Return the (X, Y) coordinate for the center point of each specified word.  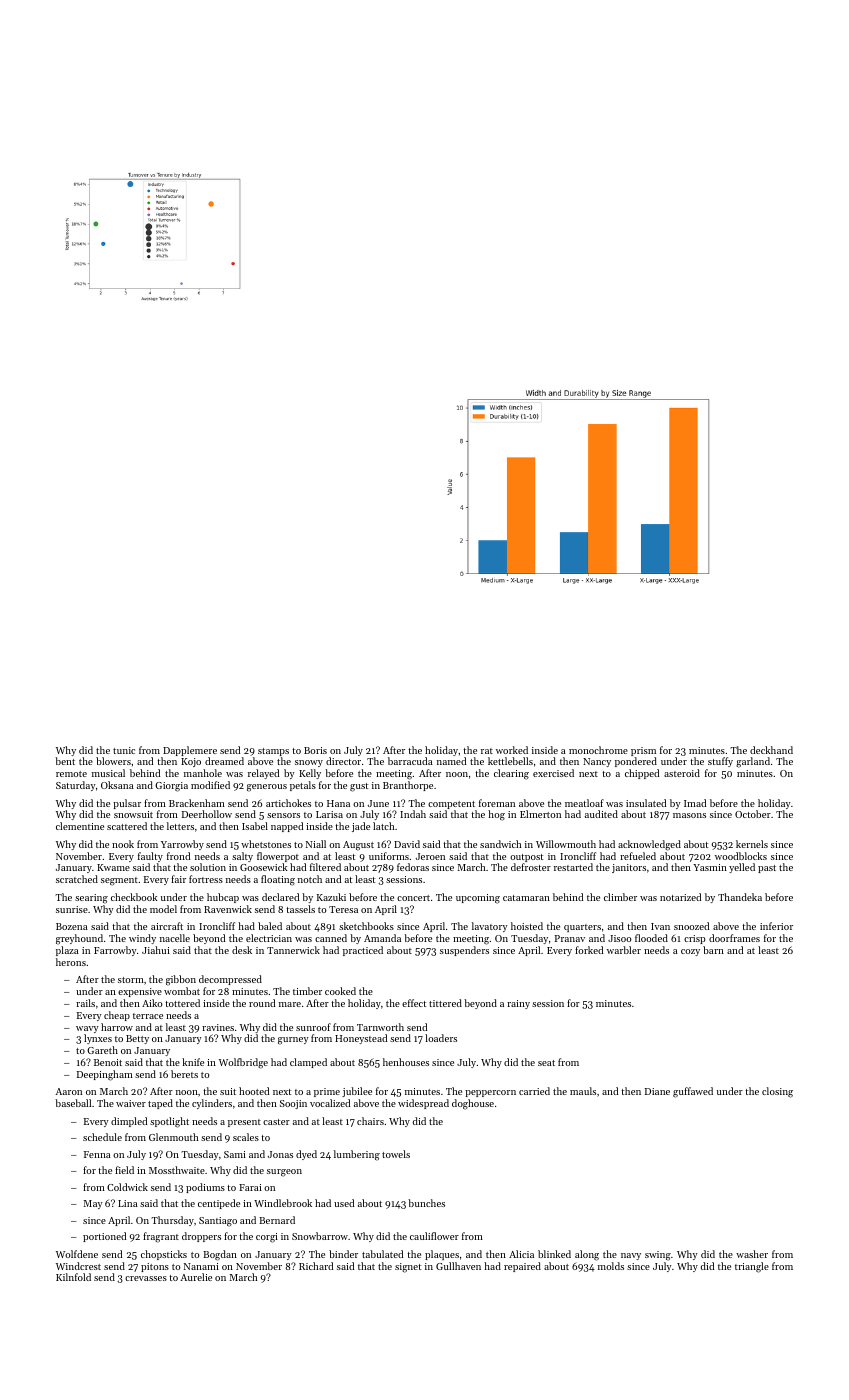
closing (777, 1092)
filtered (325, 867)
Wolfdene (77, 1254)
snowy (309, 763)
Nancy (597, 762)
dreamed (224, 761)
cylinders (212, 1104)
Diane (657, 1091)
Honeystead (361, 1039)
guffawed (693, 1092)
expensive (140, 992)
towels (396, 1154)
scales (246, 1137)
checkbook (134, 897)
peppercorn (490, 1093)
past (767, 869)
